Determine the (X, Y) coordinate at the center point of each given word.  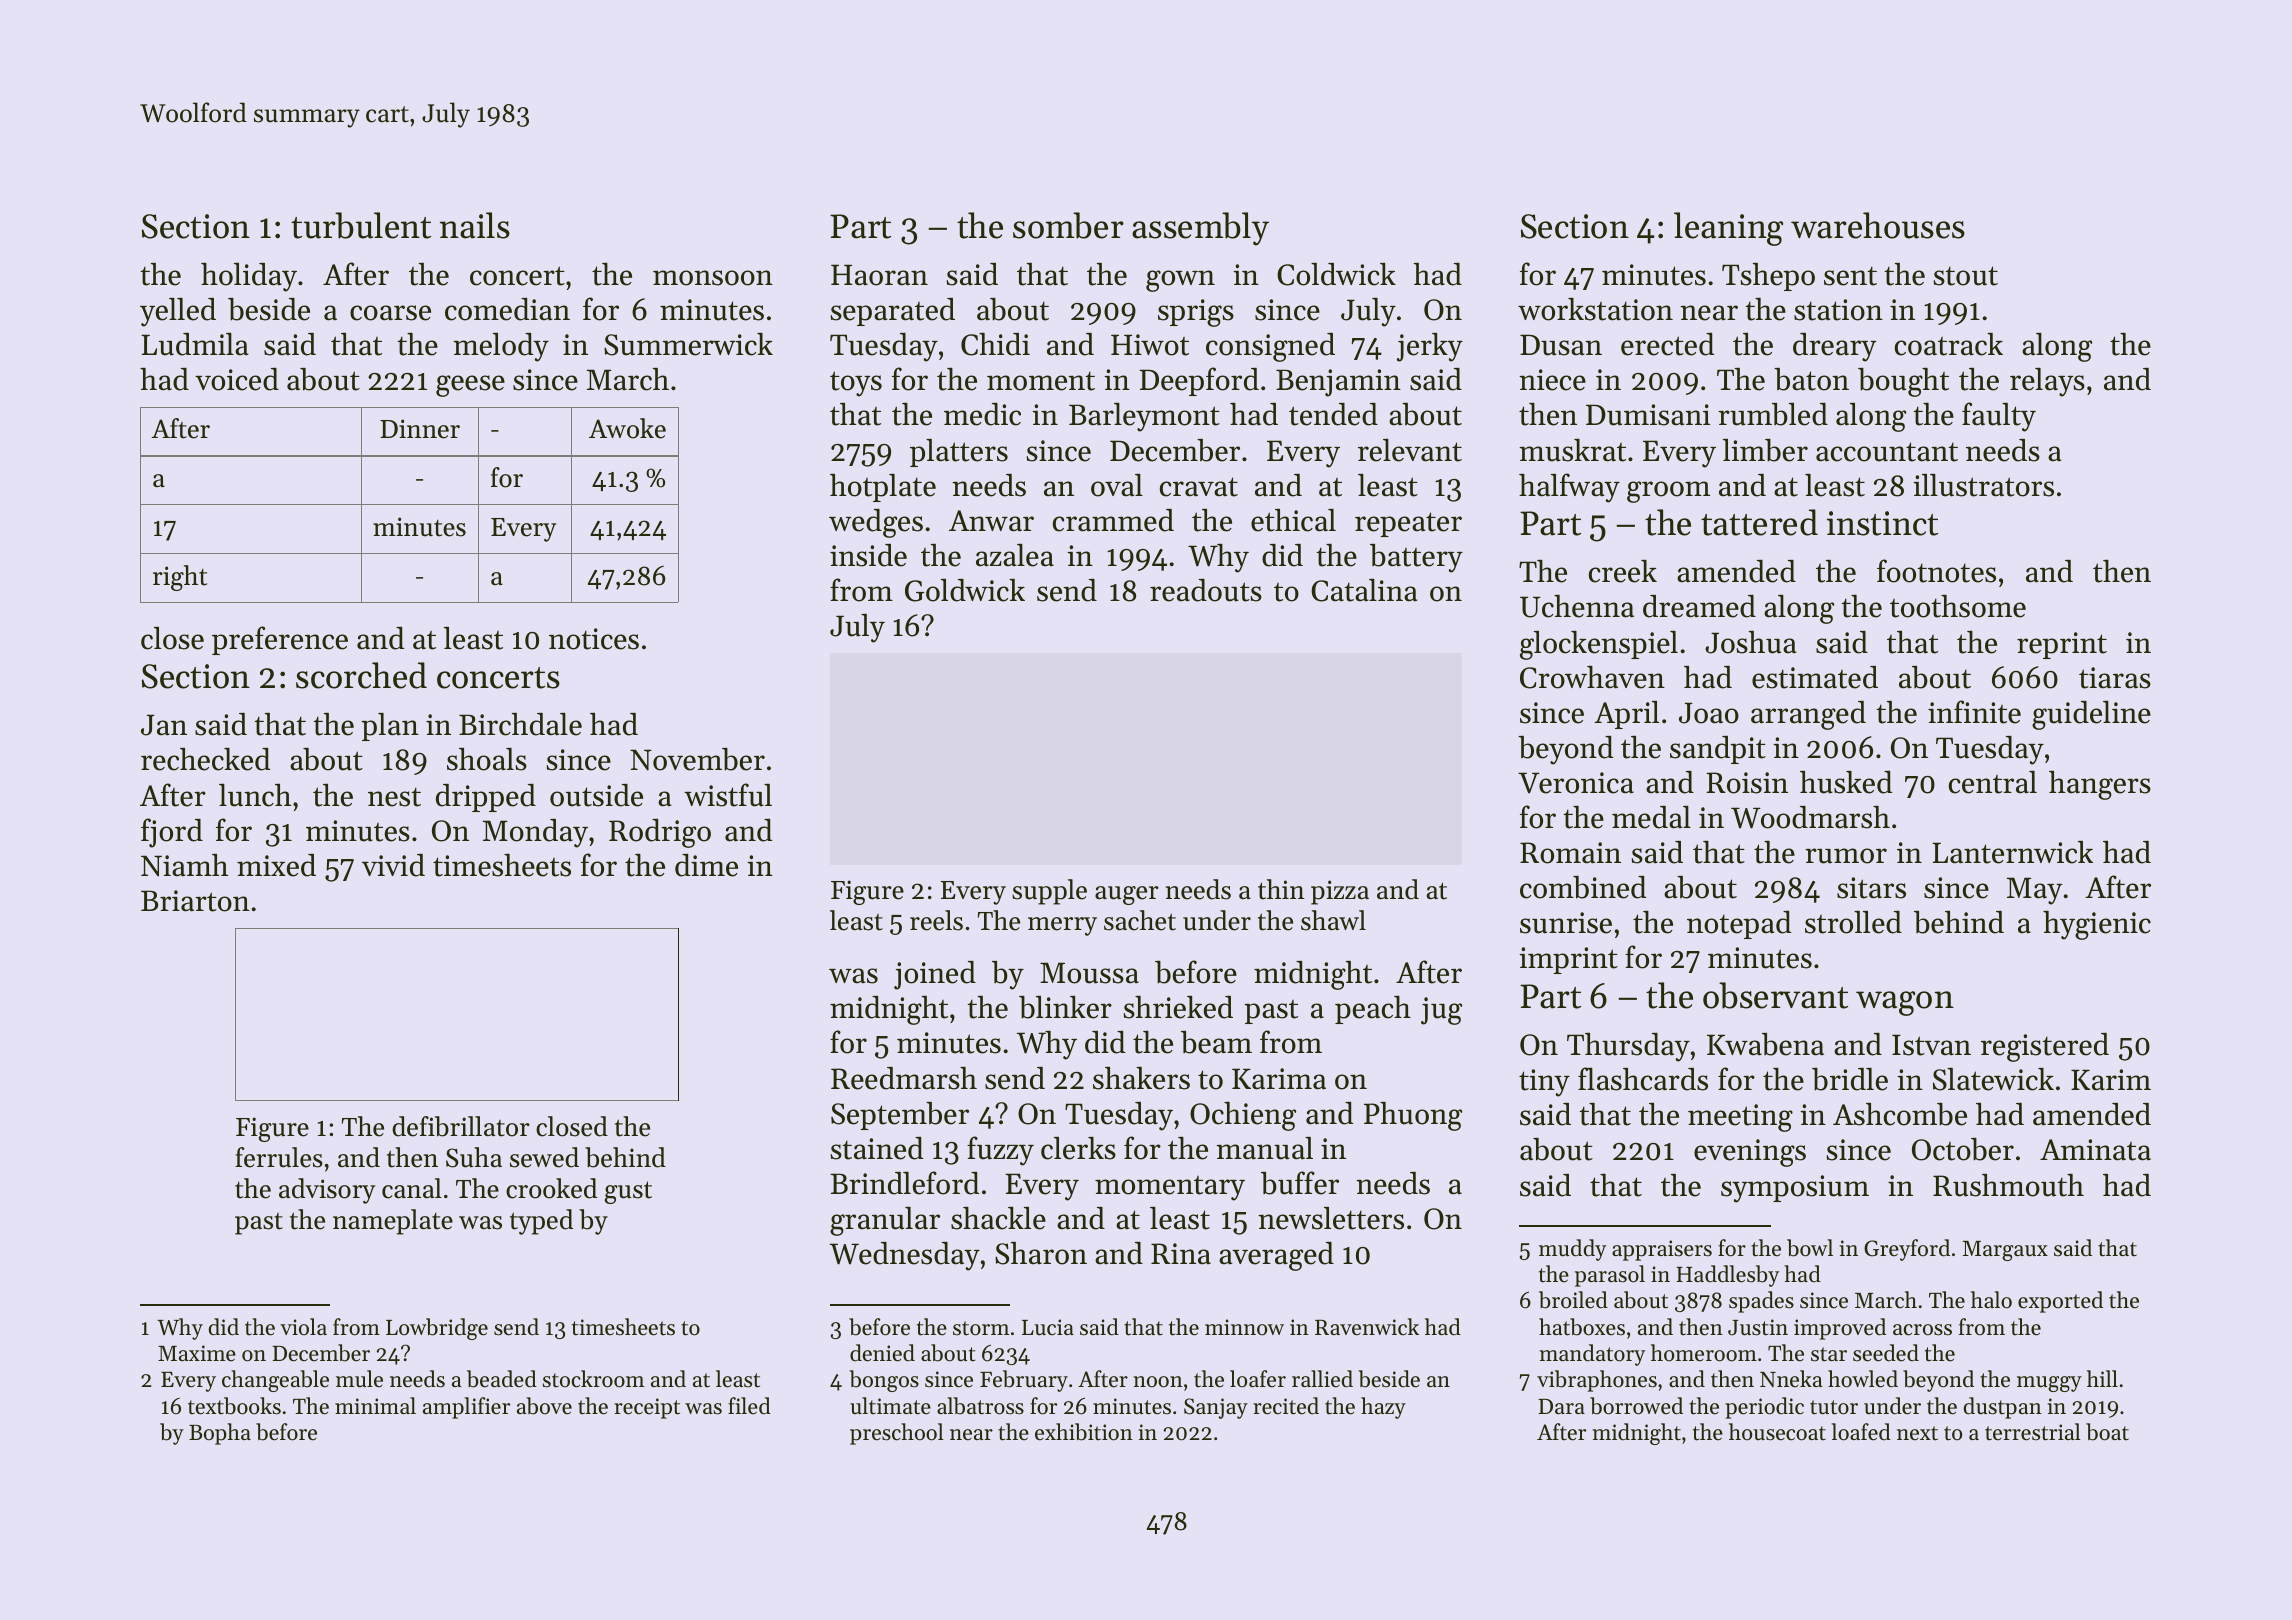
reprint (2062, 645)
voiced (237, 379)
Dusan (1561, 345)
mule (359, 1379)
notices (594, 639)
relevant (1410, 450)
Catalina (1364, 590)
